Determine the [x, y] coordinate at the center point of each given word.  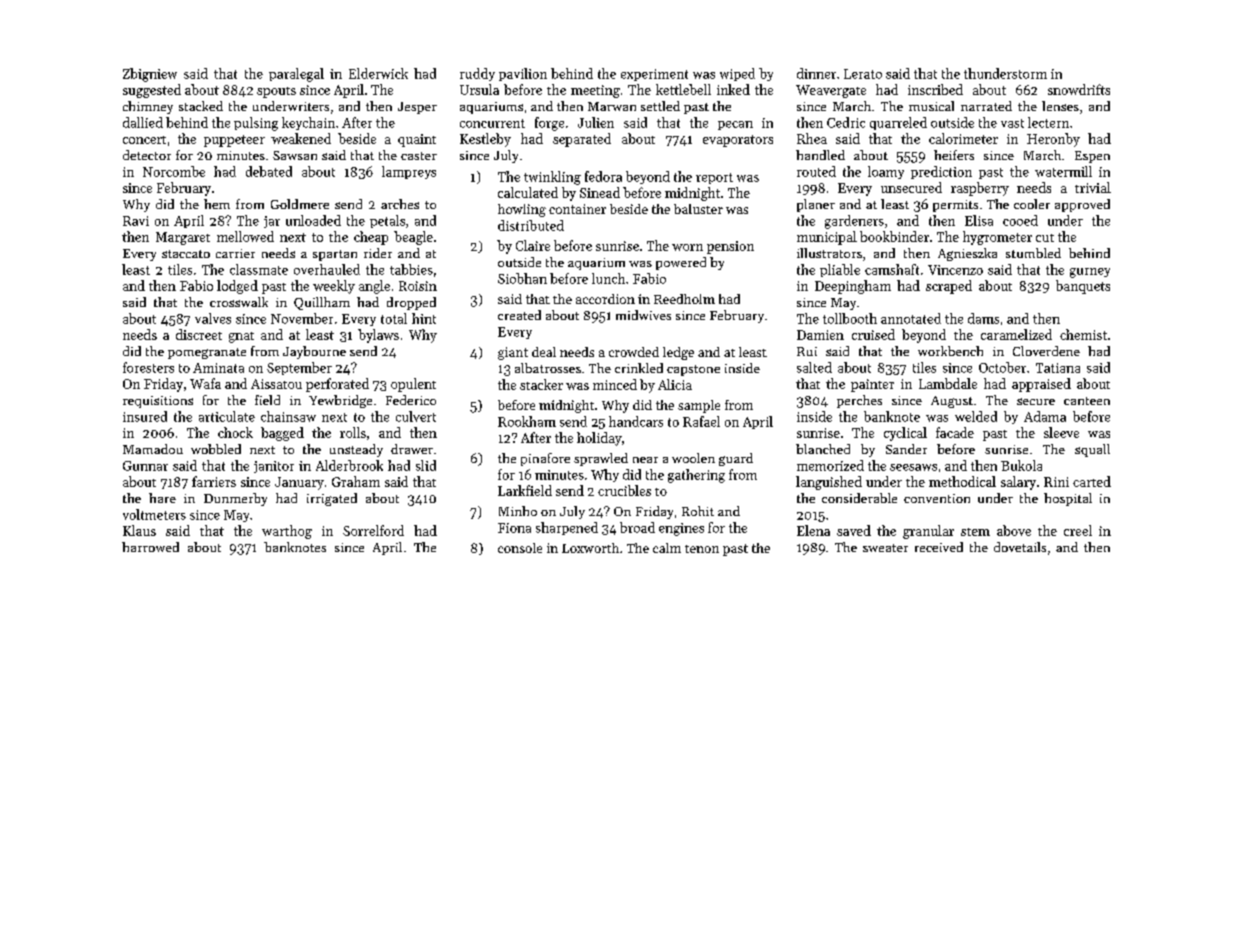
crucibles [624, 490]
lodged [237, 287]
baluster [698, 209]
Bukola [1021, 465]
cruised [873, 334]
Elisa [979, 220]
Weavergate [831, 91]
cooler [1032, 204]
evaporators [738, 141]
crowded [634, 352]
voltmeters [154, 514]
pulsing [256, 124]
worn [687, 247]
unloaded [313, 220]
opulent [413, 385]
